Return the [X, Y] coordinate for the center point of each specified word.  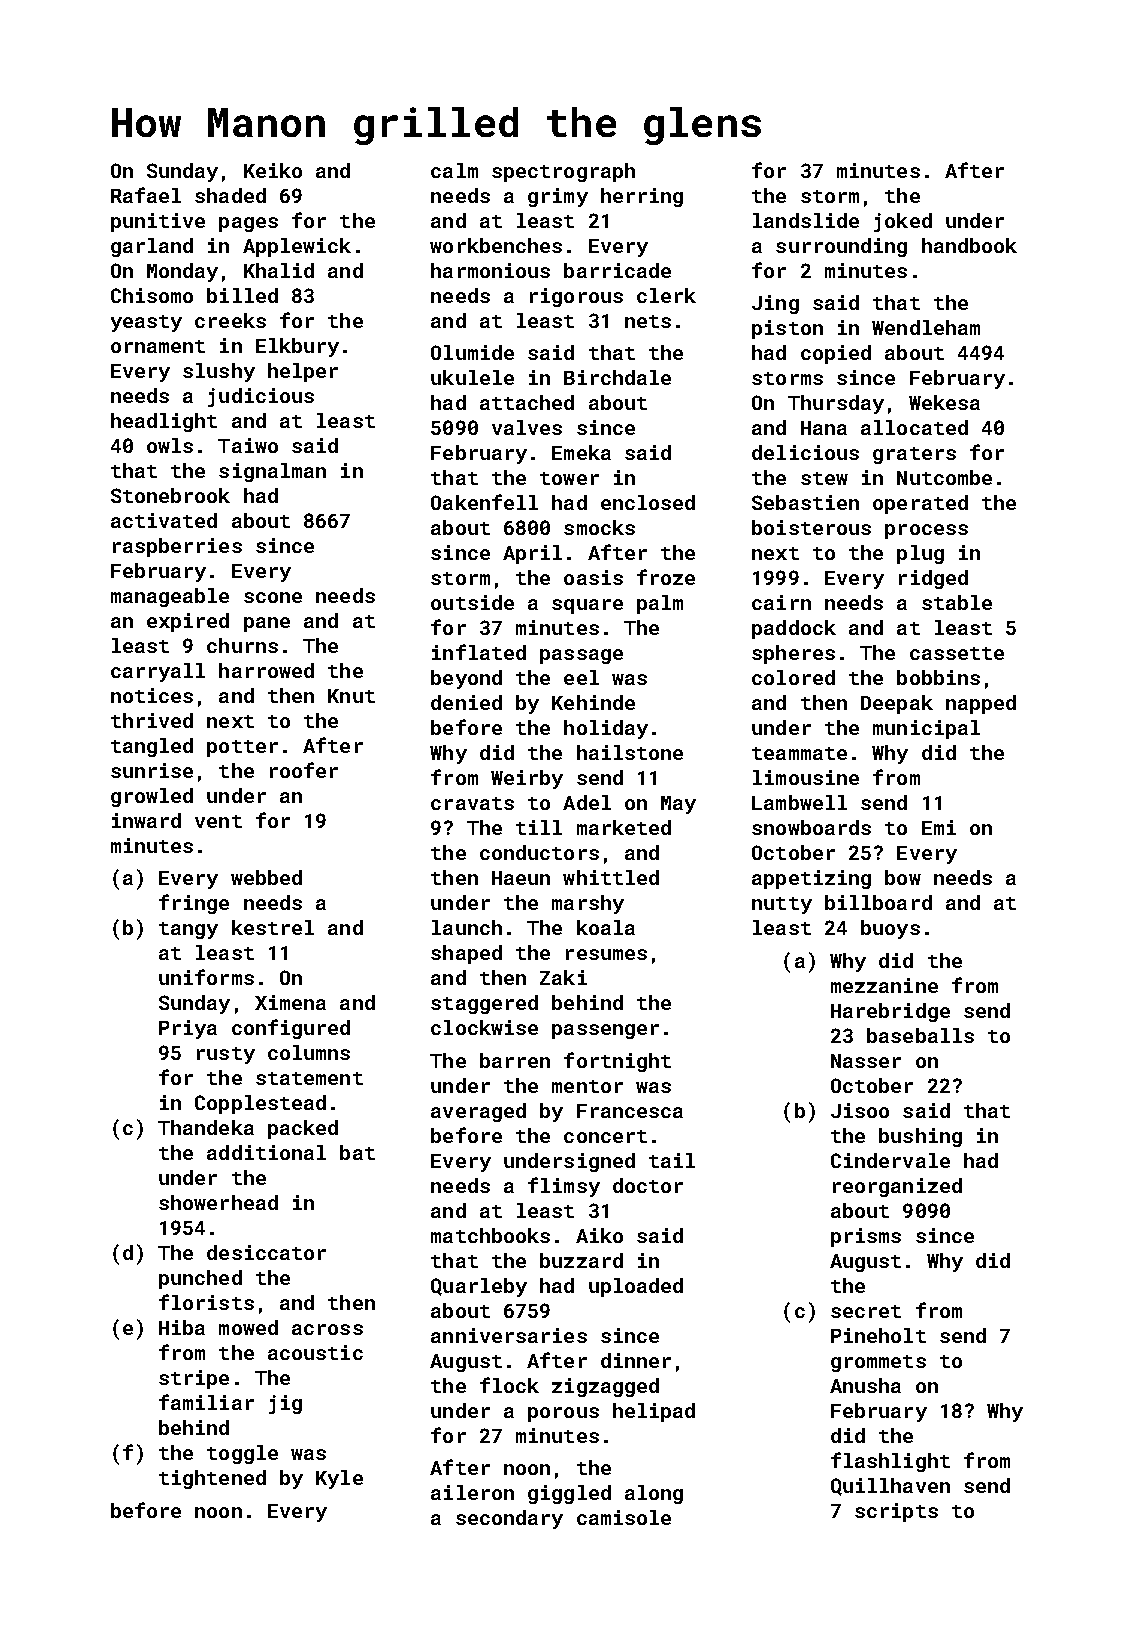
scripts [896, 1512]
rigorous [576, 297]
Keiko [273, 170]
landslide [806, 220]
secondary [509, 1519]
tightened [212, 1479]
